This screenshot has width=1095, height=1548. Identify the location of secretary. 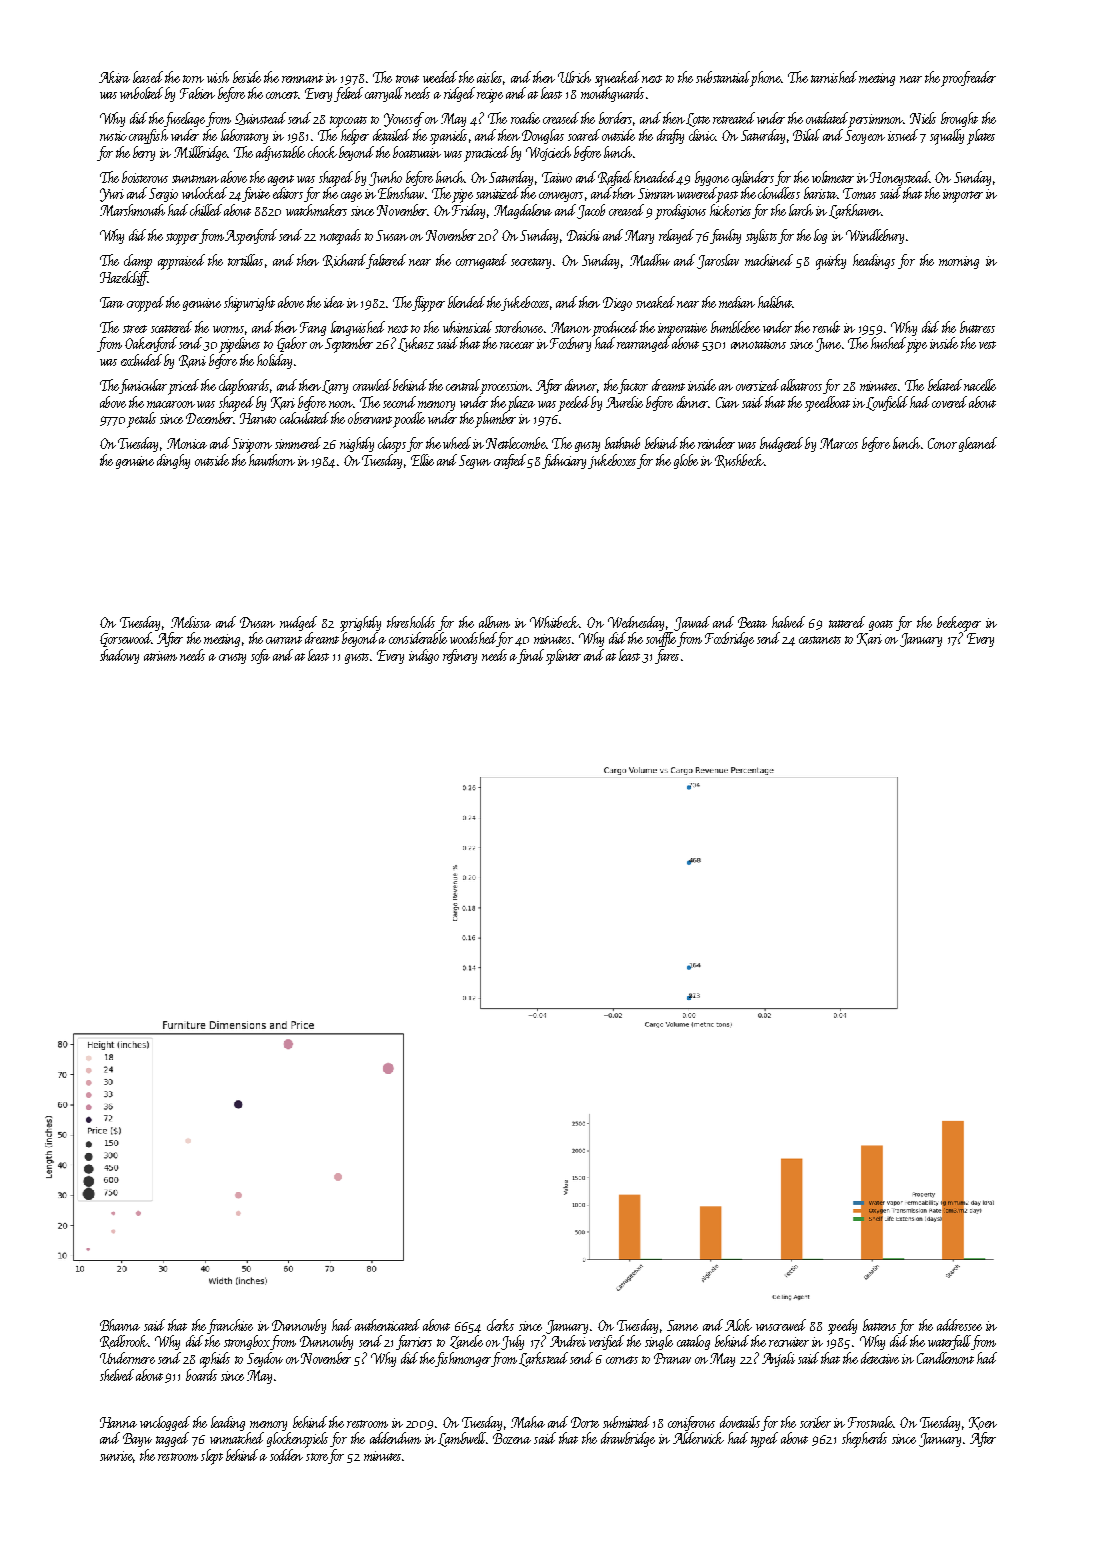
(531, 263).
